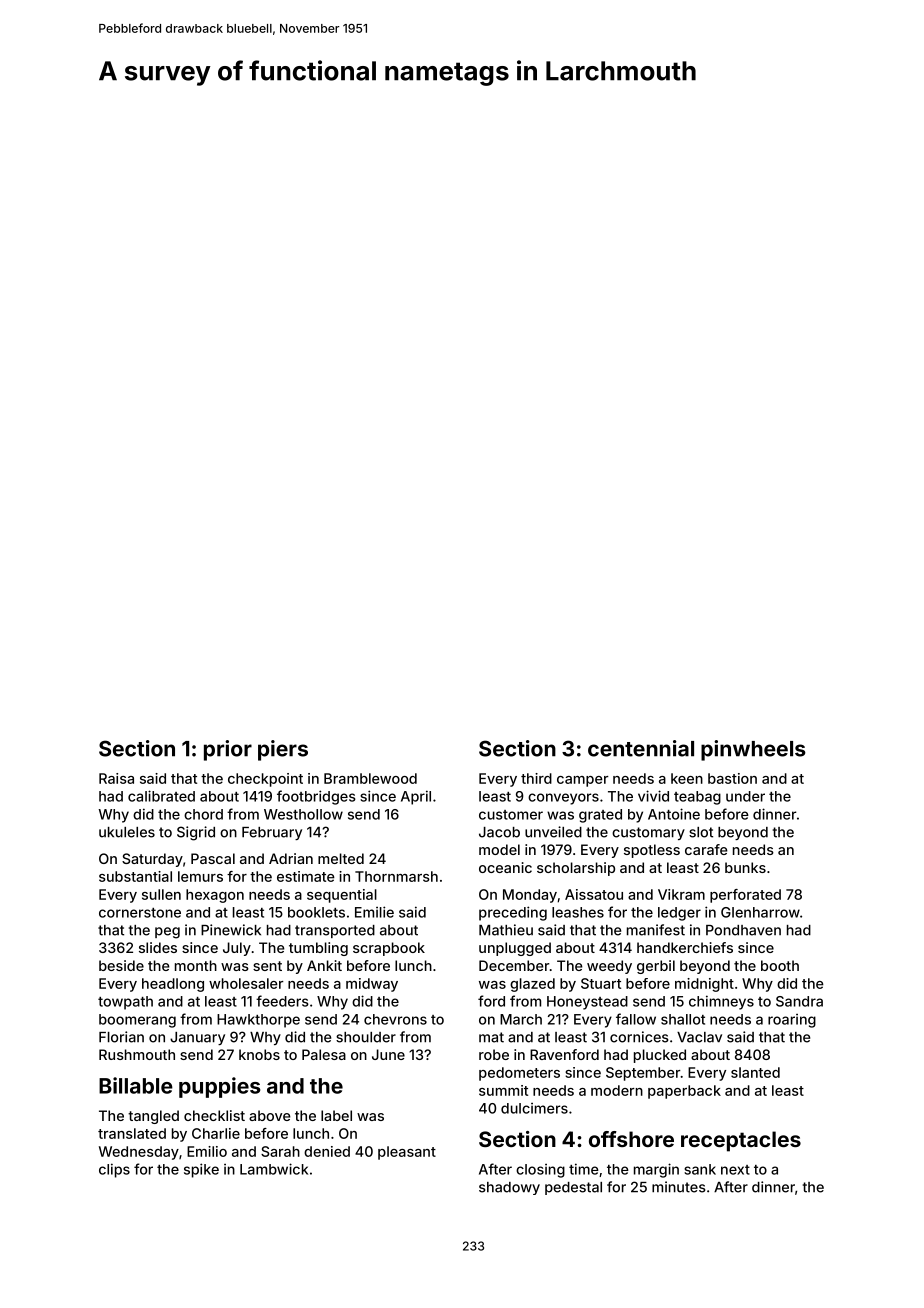 The height and width of the screenshot is (1308, 924). Describe the element at coordinates (583, 781) in the screenshot. I see `camper` at that location.
